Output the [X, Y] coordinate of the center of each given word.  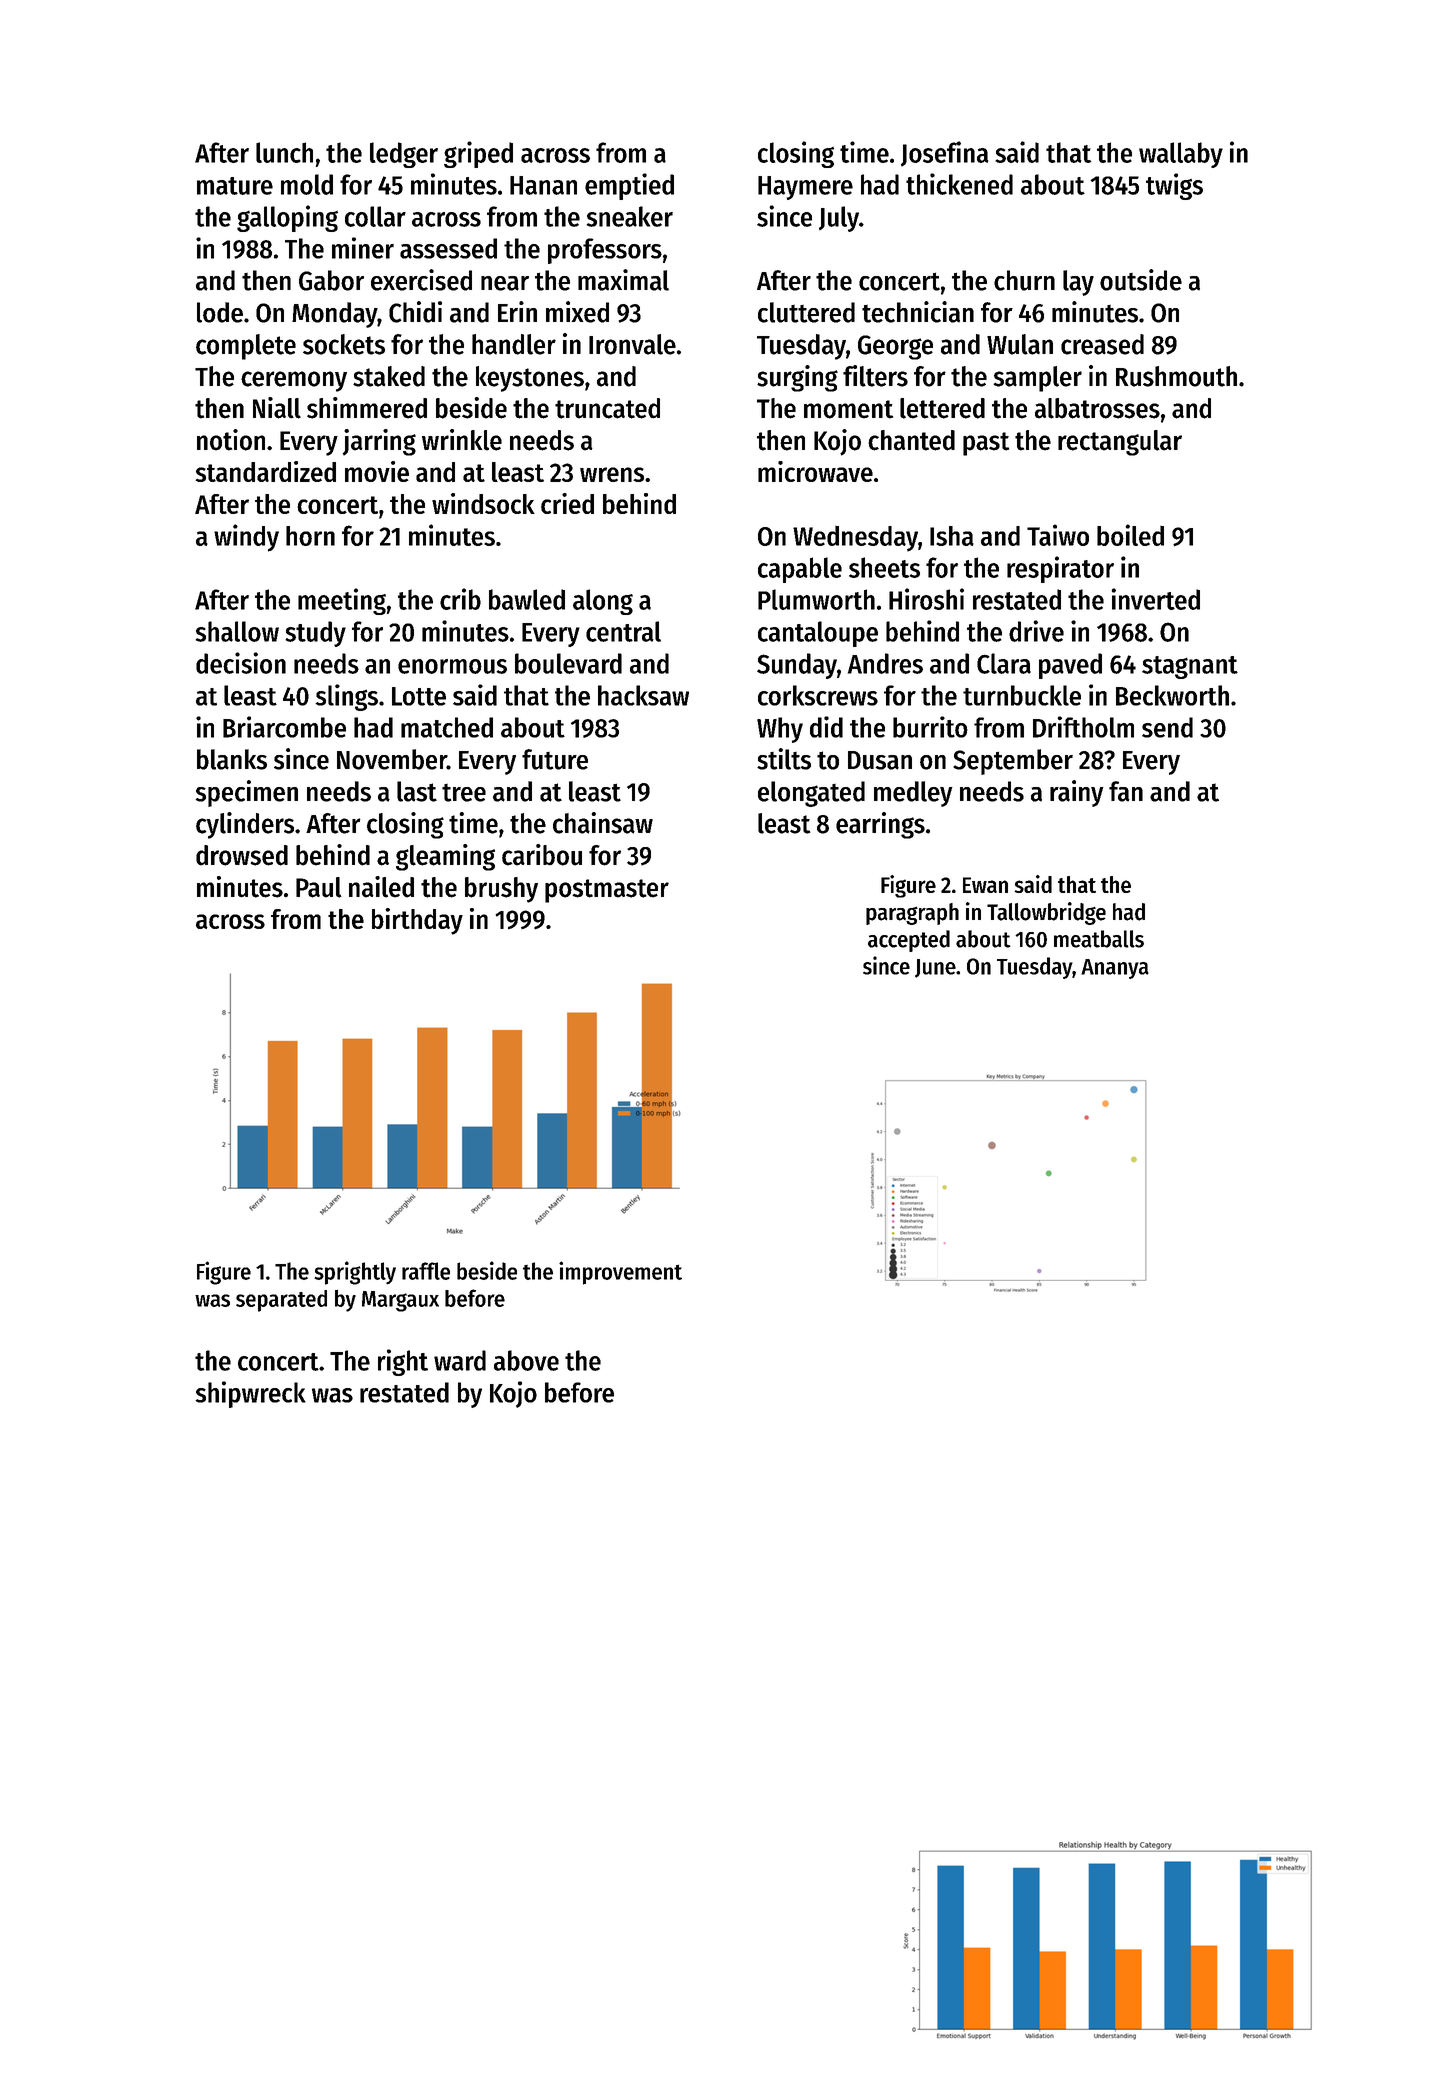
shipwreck [250, 1394]
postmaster [607, 891]
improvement [620, 1273]
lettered [942, 408]
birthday [417, 921]
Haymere [805, 188]
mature [235, 186]
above [526, 1360]
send [1167, 727]
